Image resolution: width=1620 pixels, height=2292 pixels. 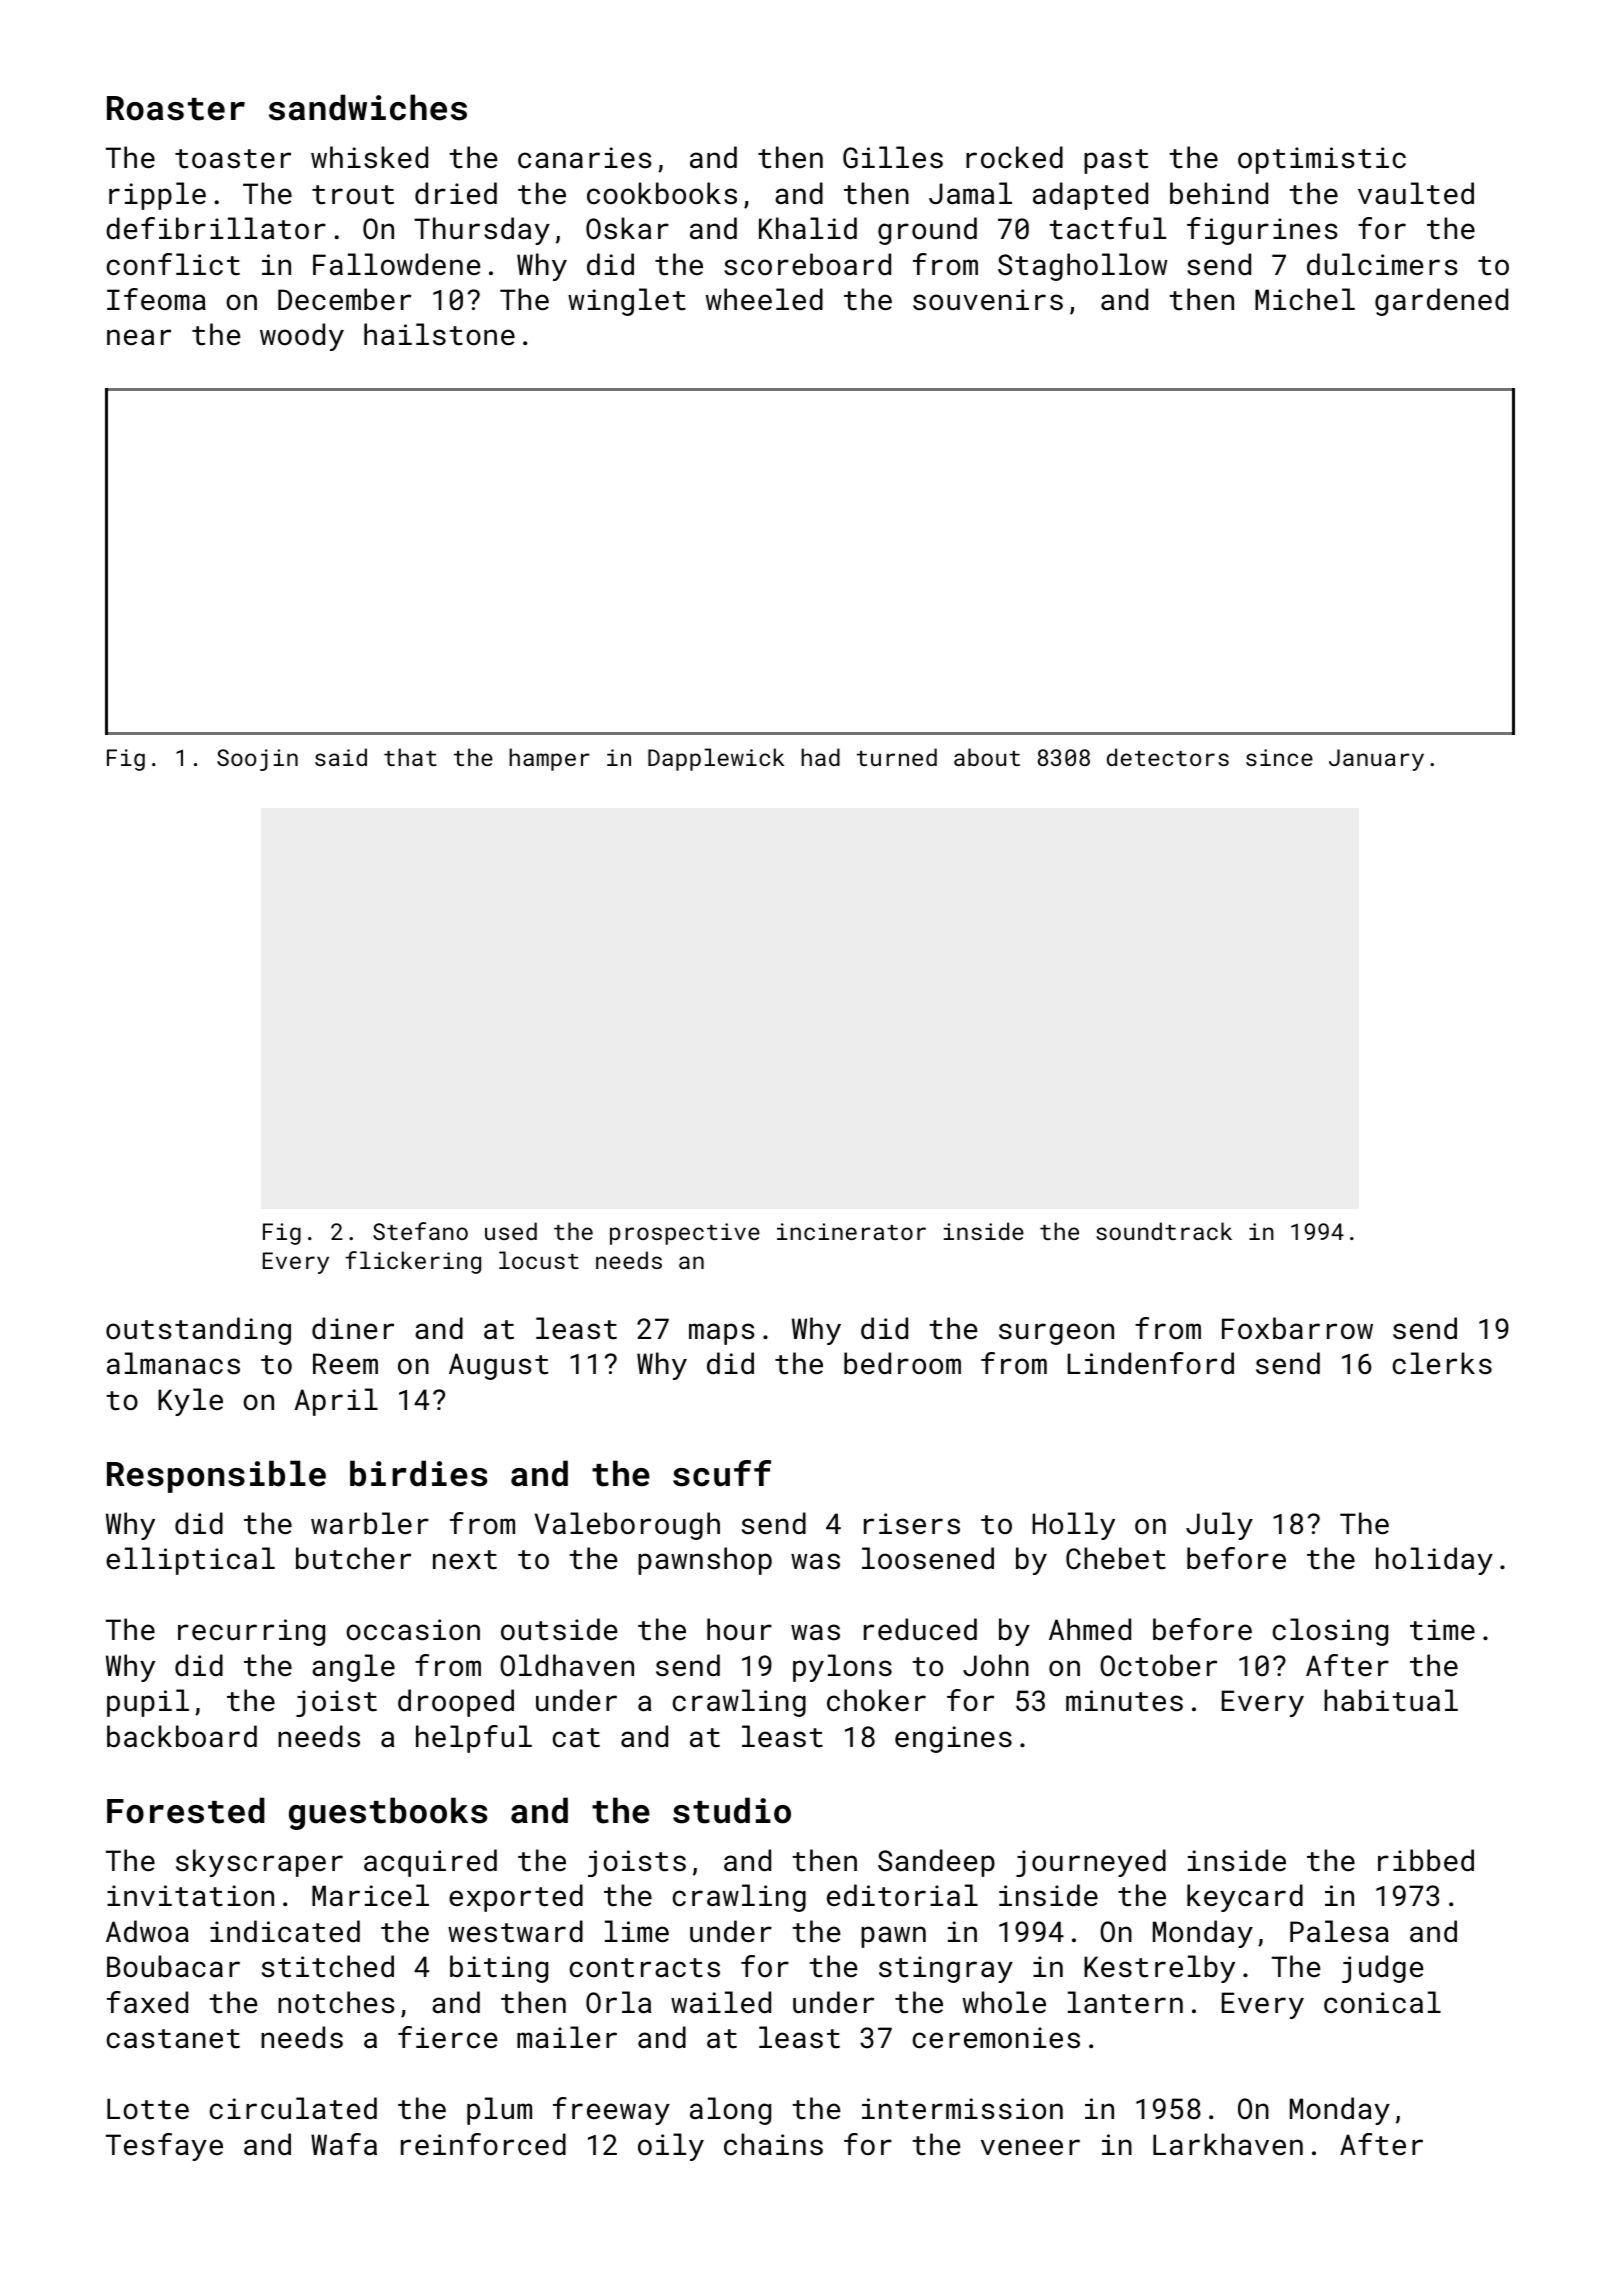 I want to click on Valeborough, so click(x=627, y=1526).
